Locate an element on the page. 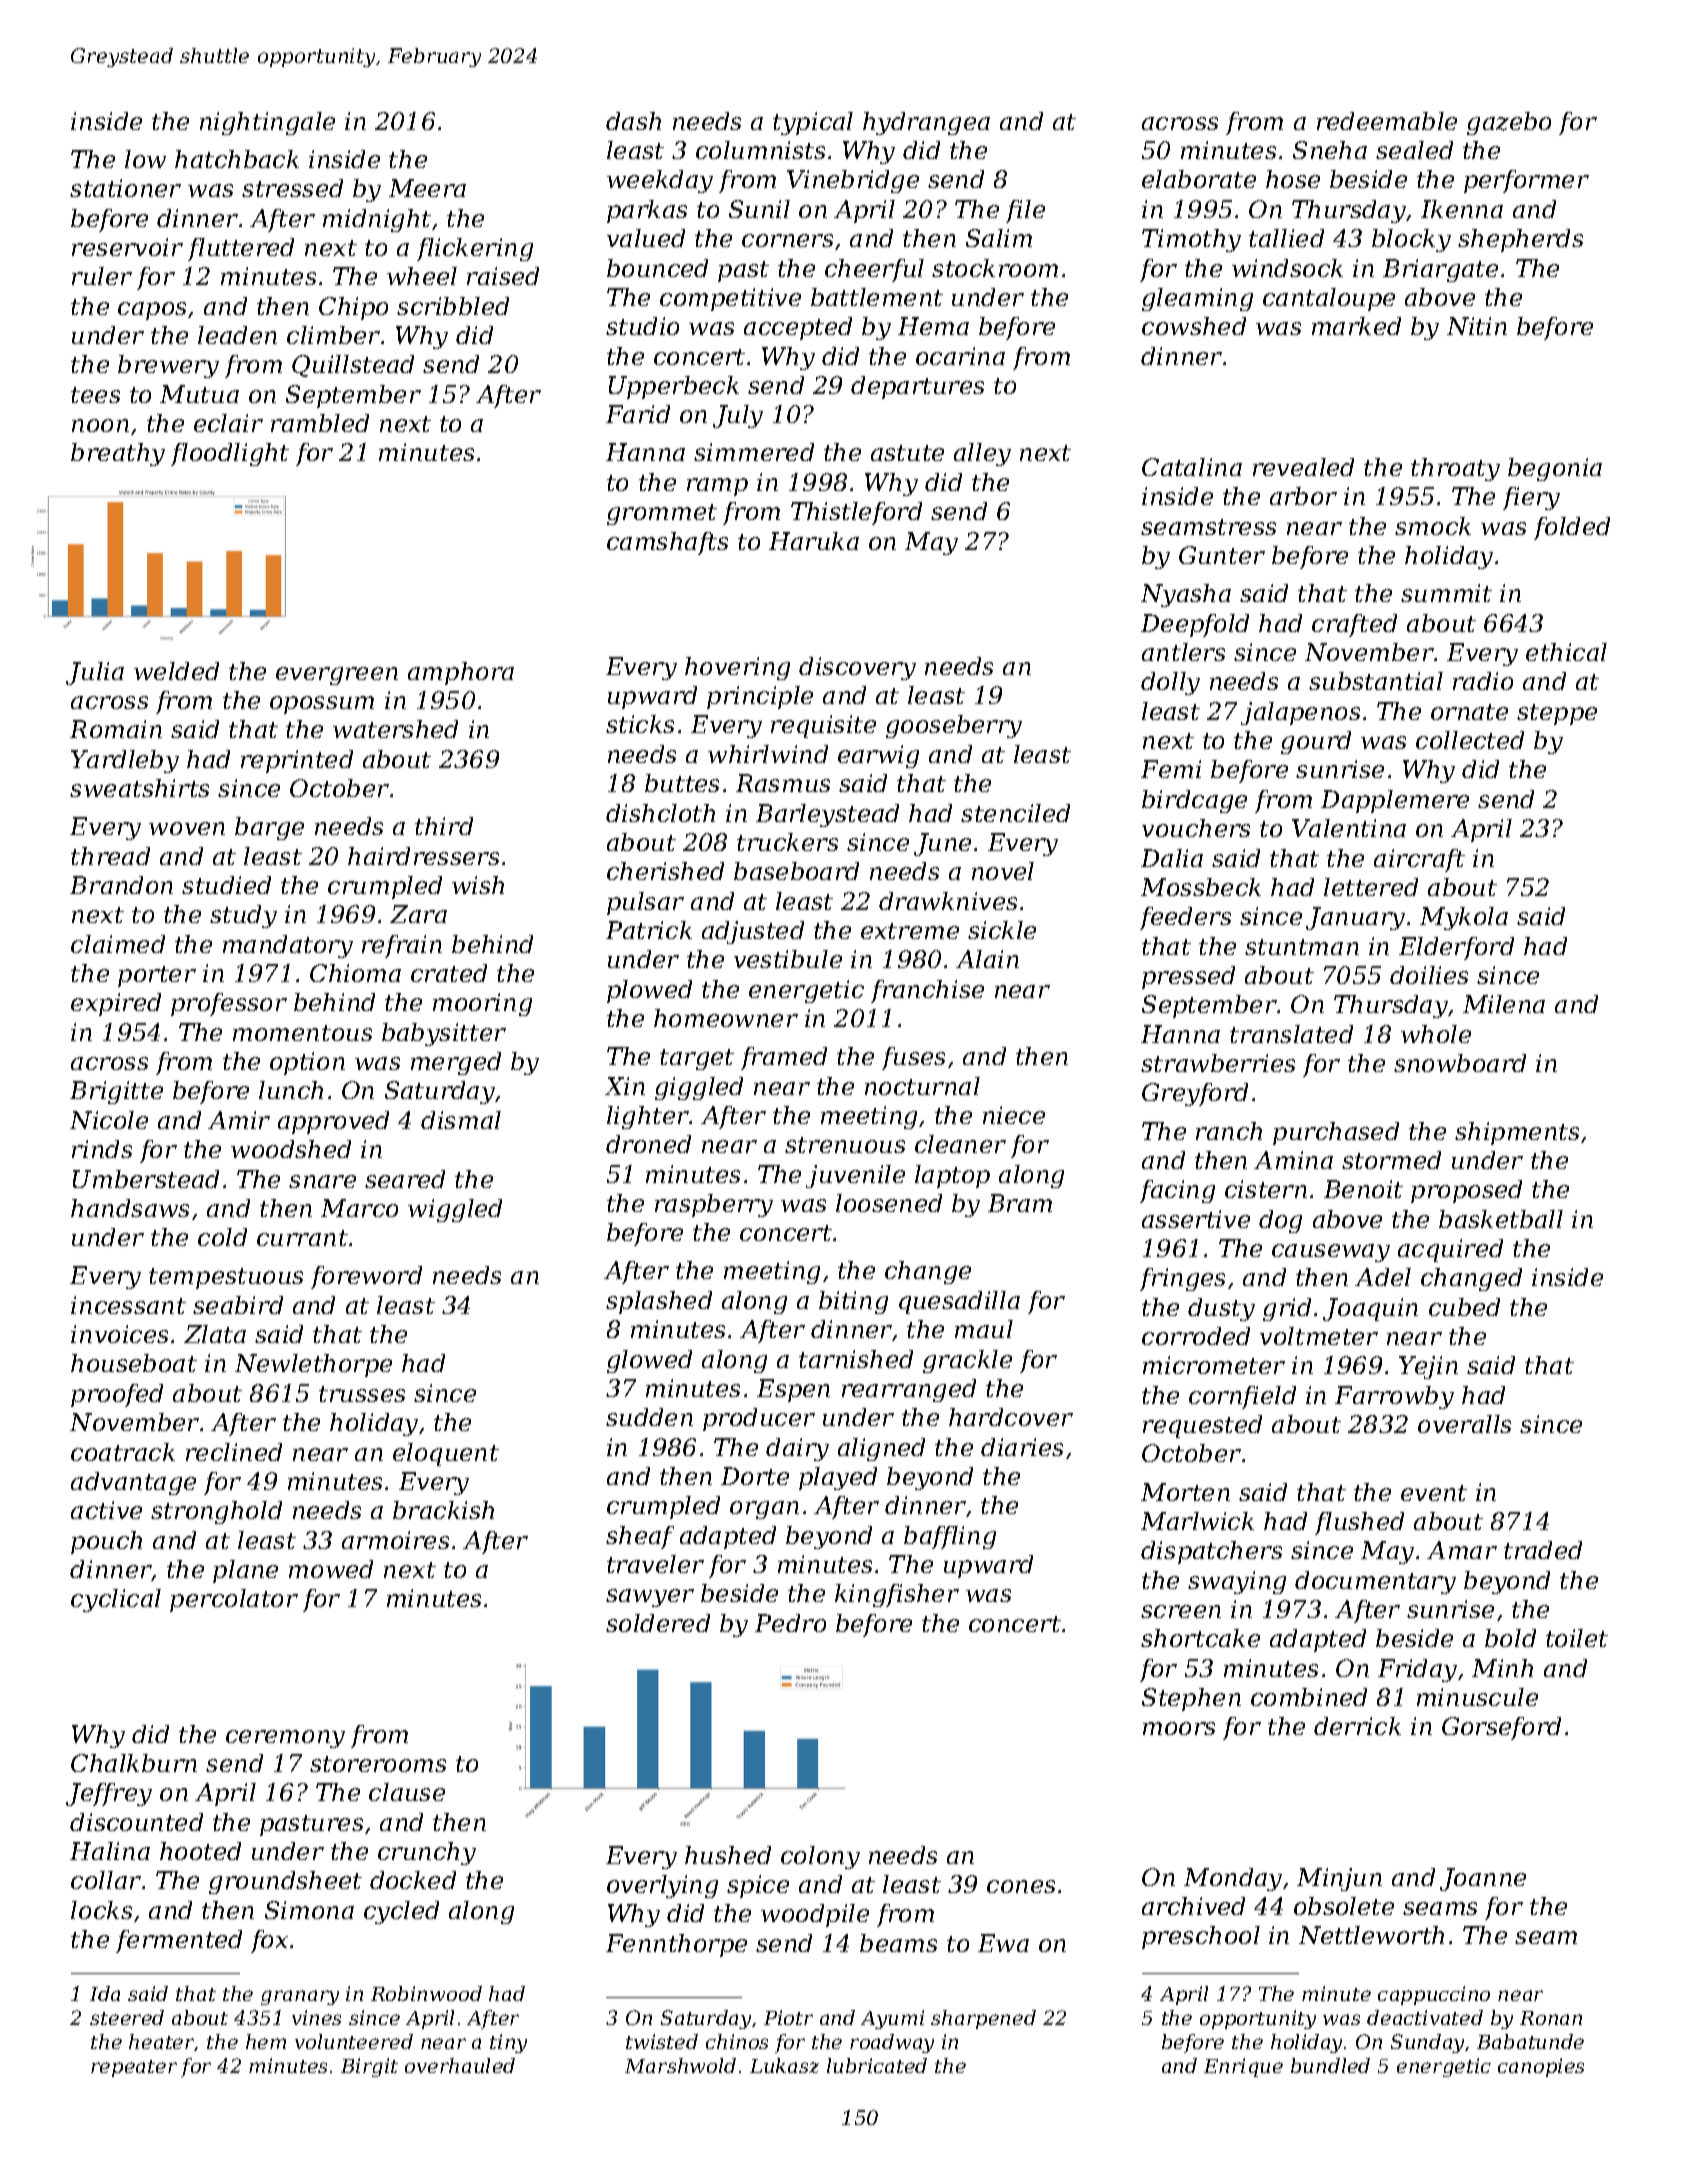 This image has width=1683, height=2178. discovery is located at coordinates (857, 668).
